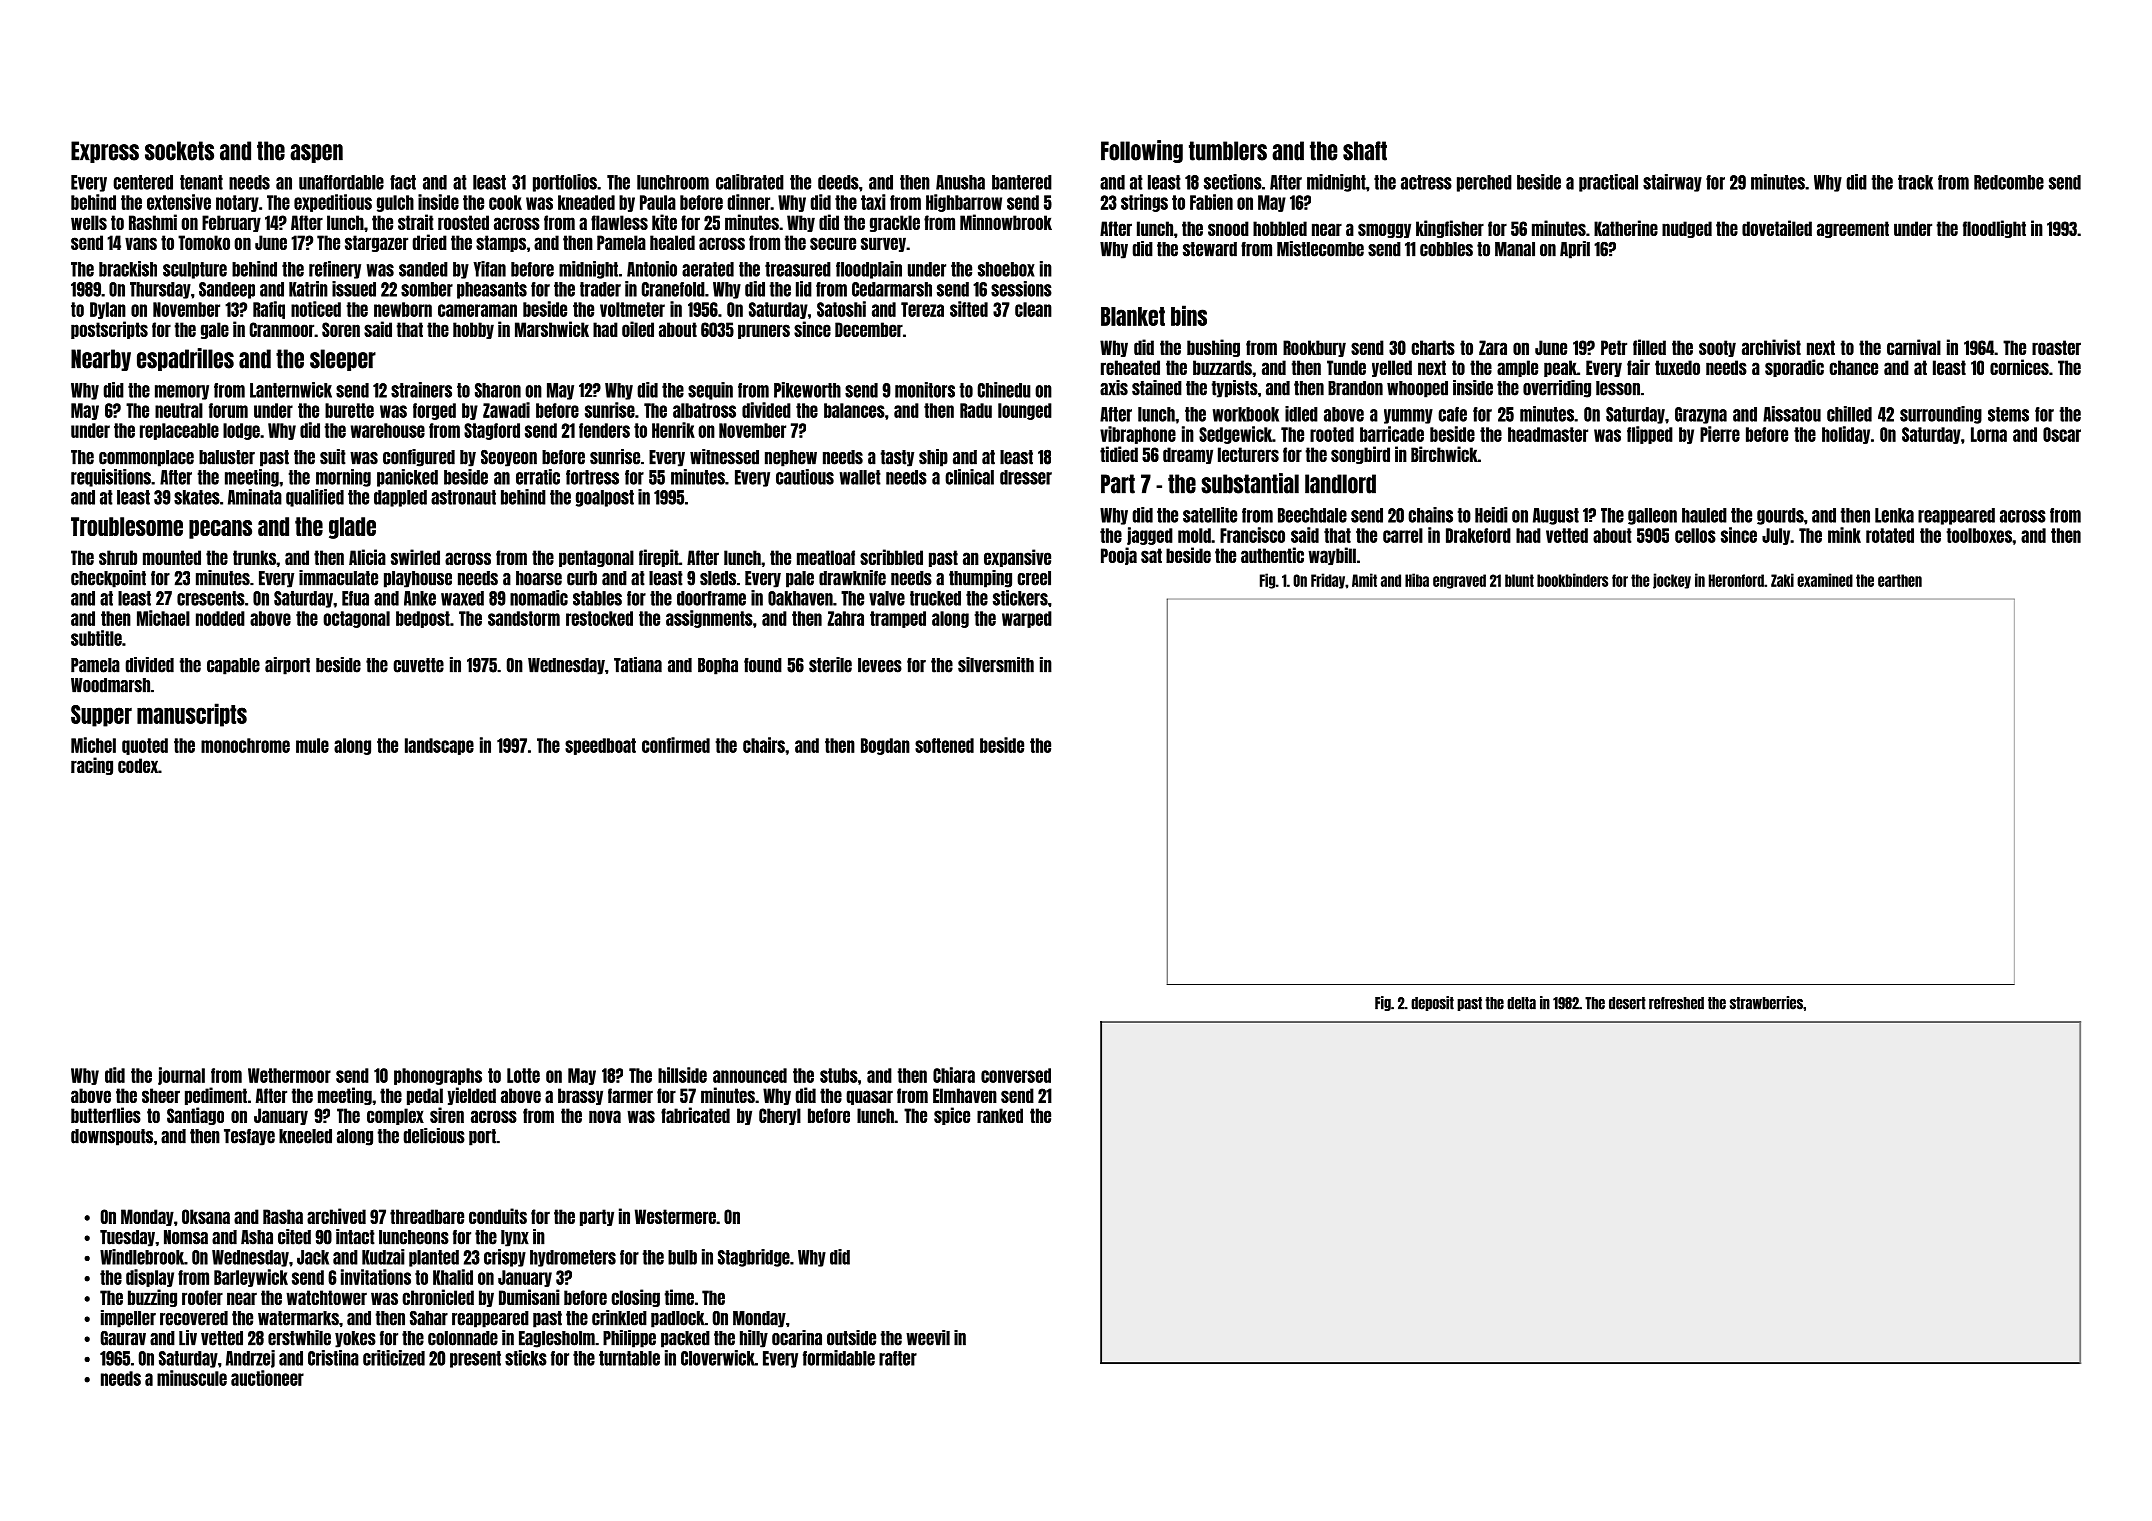 This screenshot has height=1521, width=2152. I want to click on delta, so click(1521, 1003).
